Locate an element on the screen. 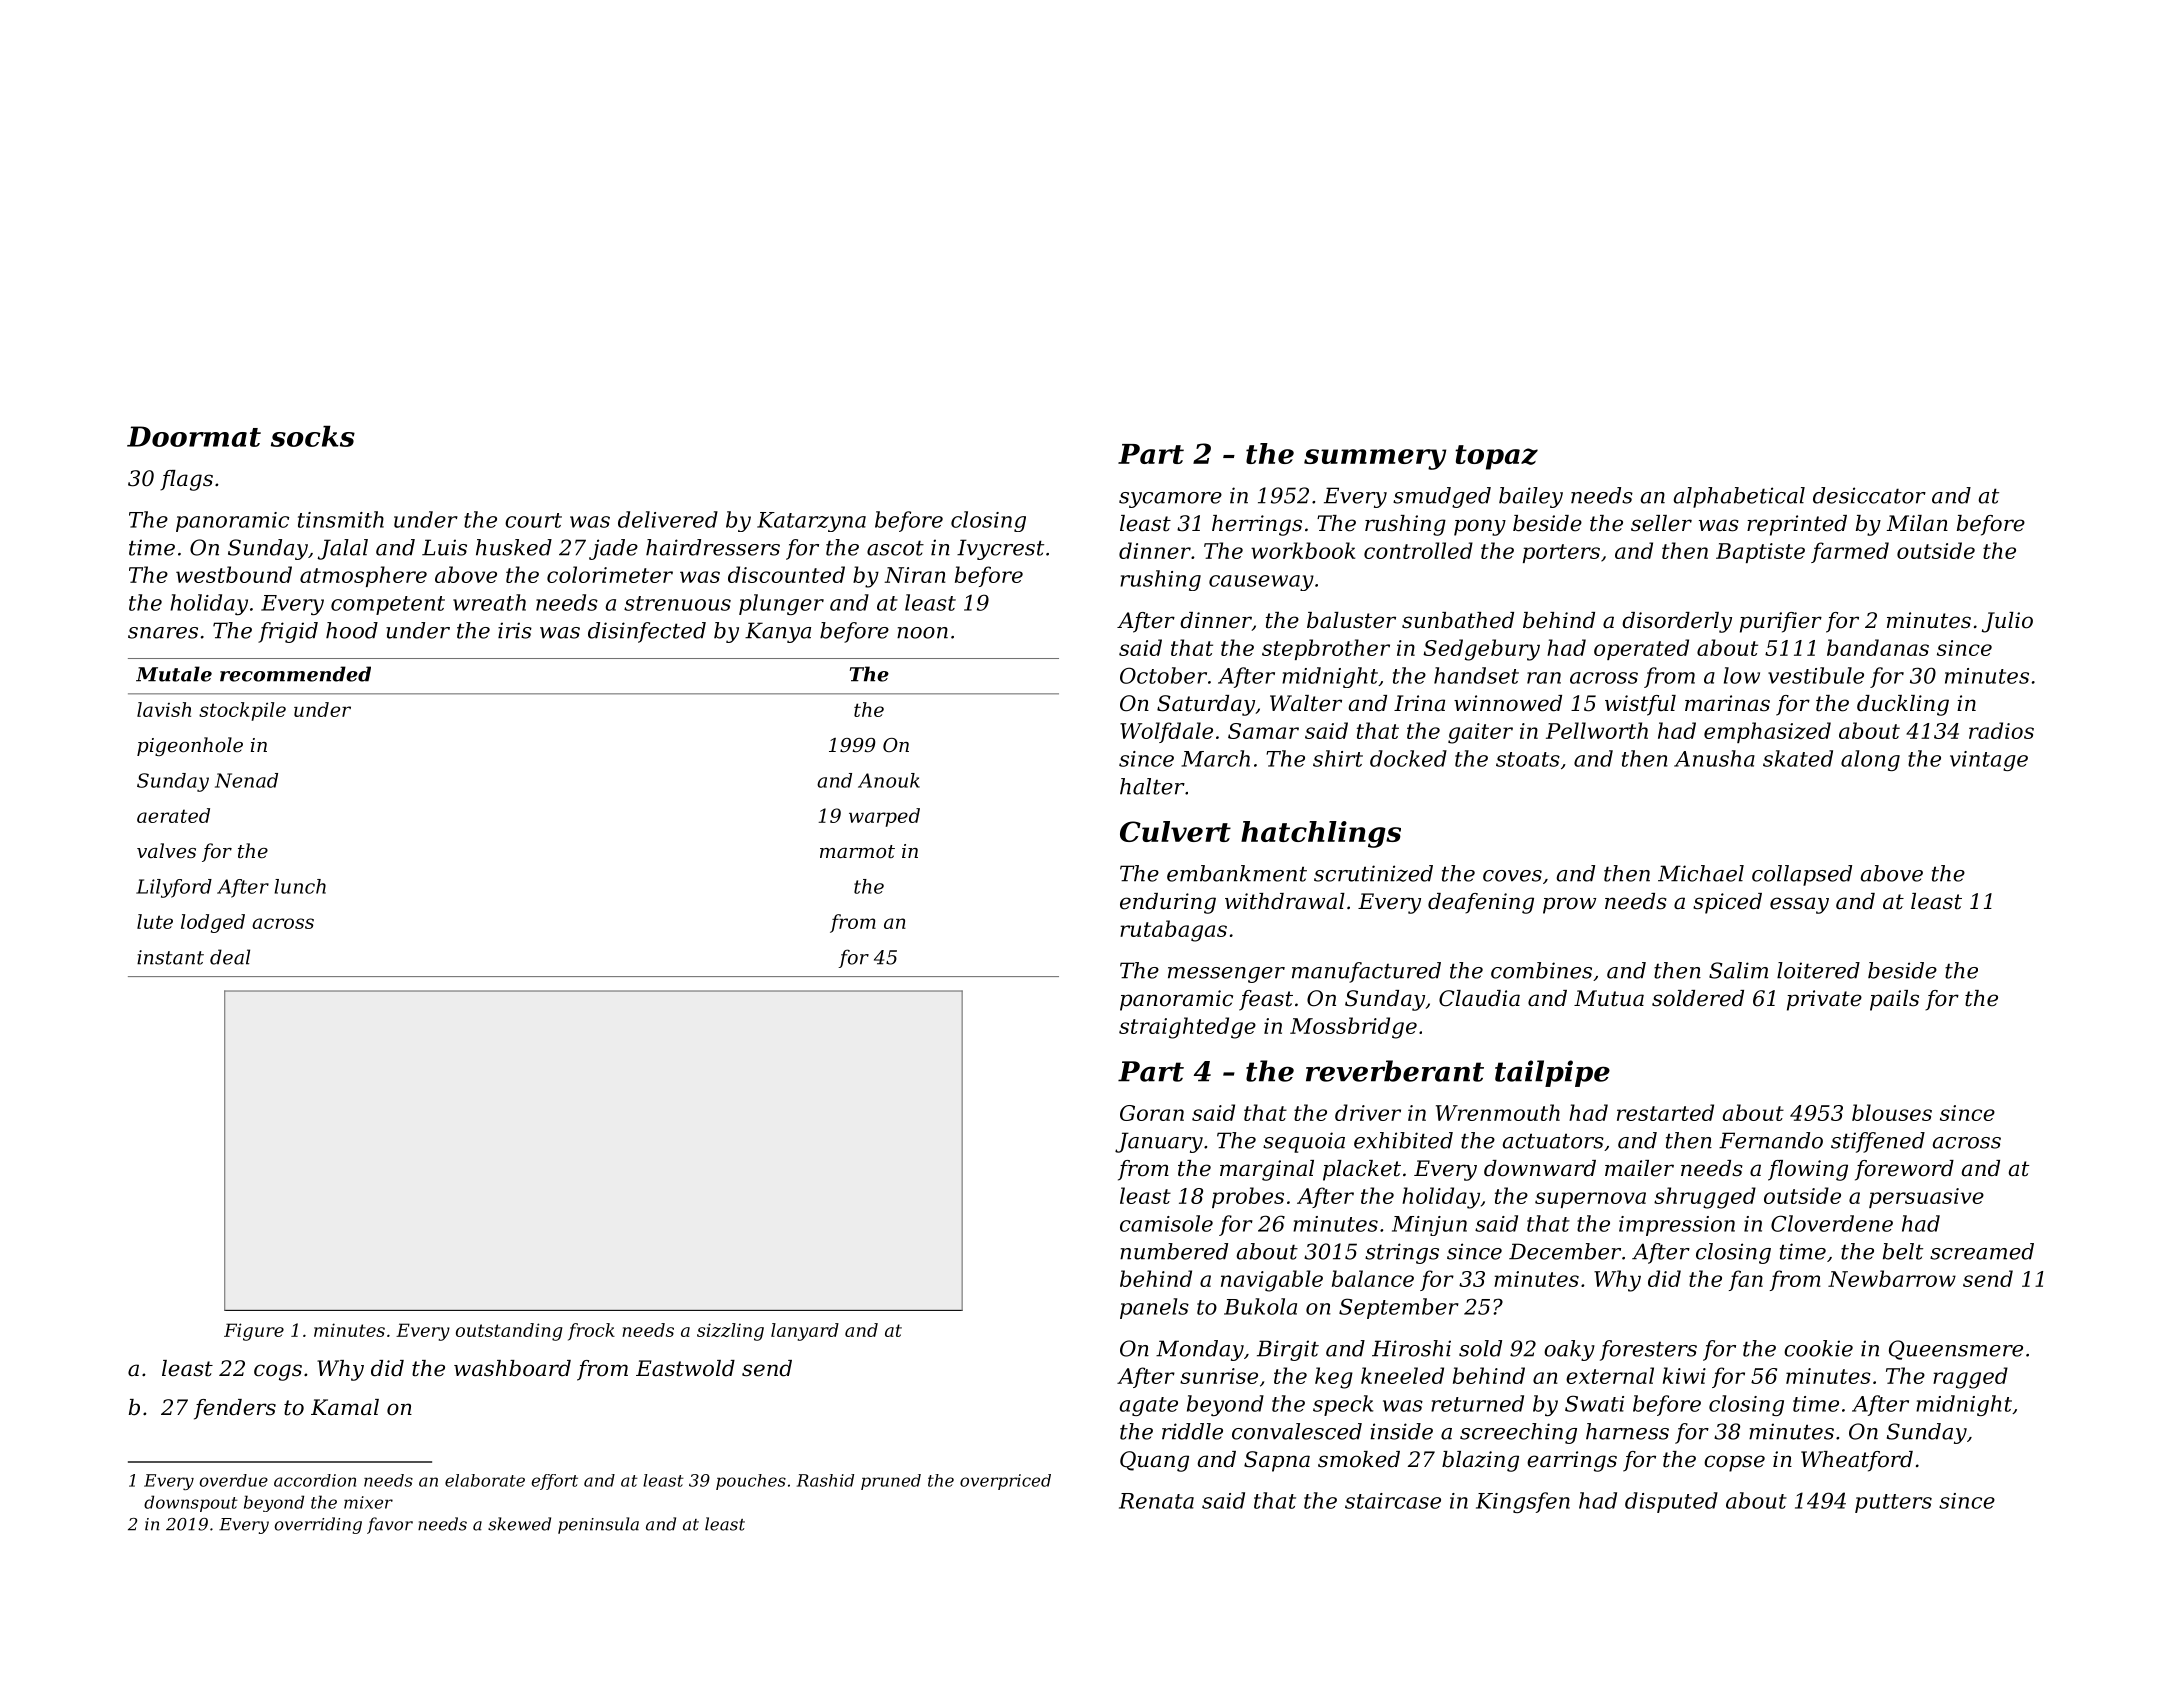 This screenshot has height=1683, width=2178. hatchlings is located at coordinates (1321, 834).
